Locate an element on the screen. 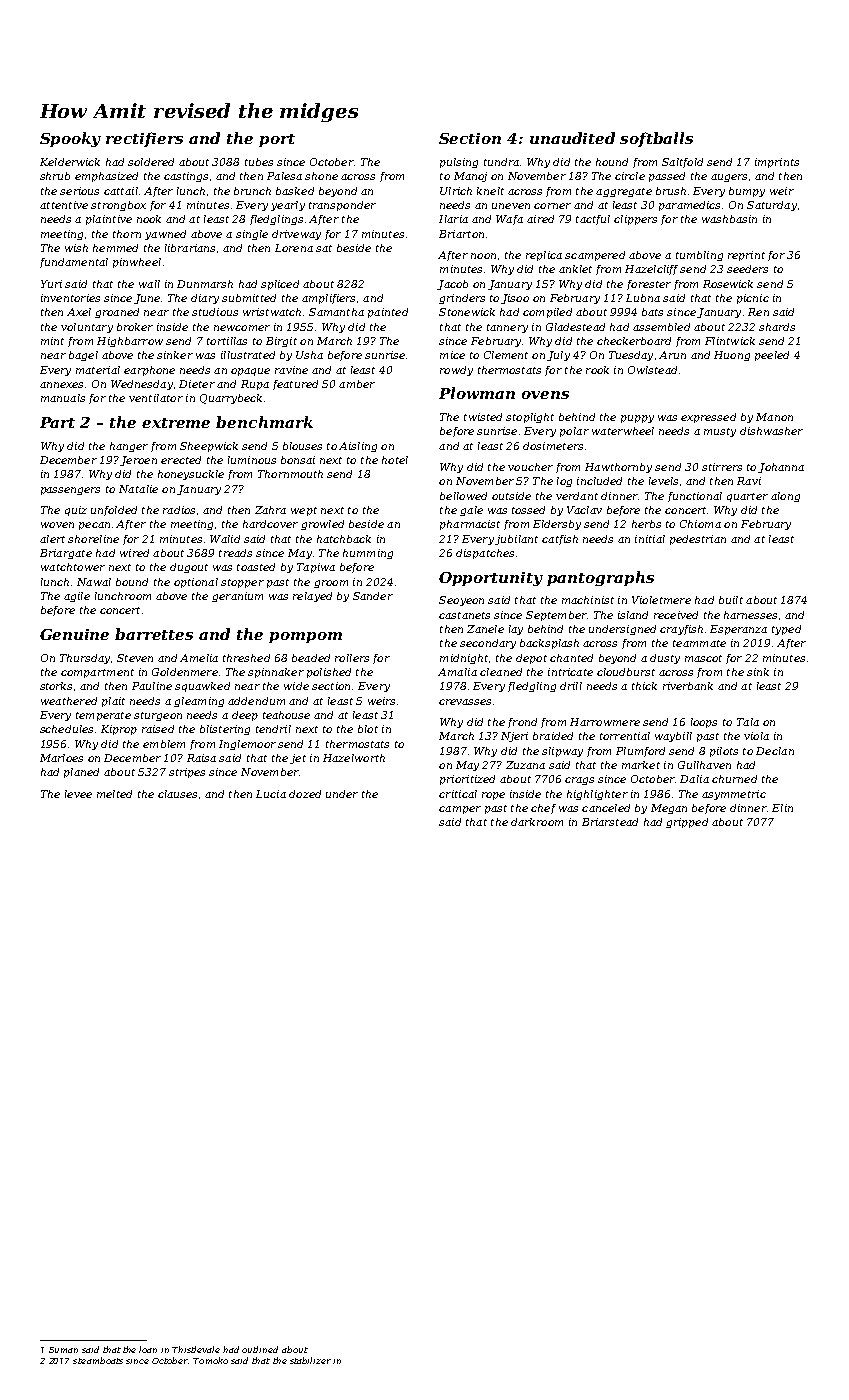  levee is located at coordinates (78, 794).
